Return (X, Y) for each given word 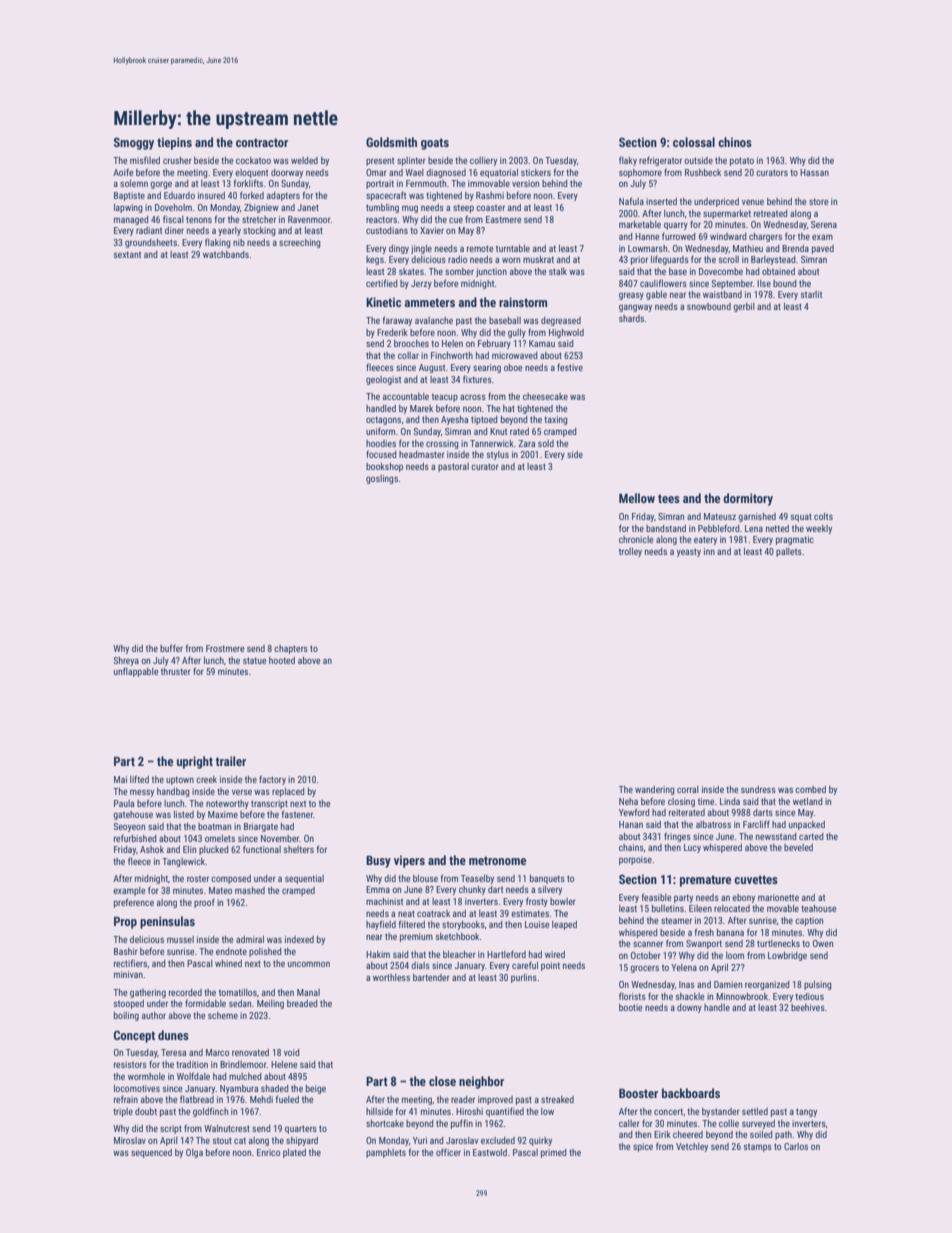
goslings (382, 479)
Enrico (268, 1152)
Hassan (814, 172)
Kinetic (383, 302)
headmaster (422, 454)
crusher (177, 160)
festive (570, 367)
